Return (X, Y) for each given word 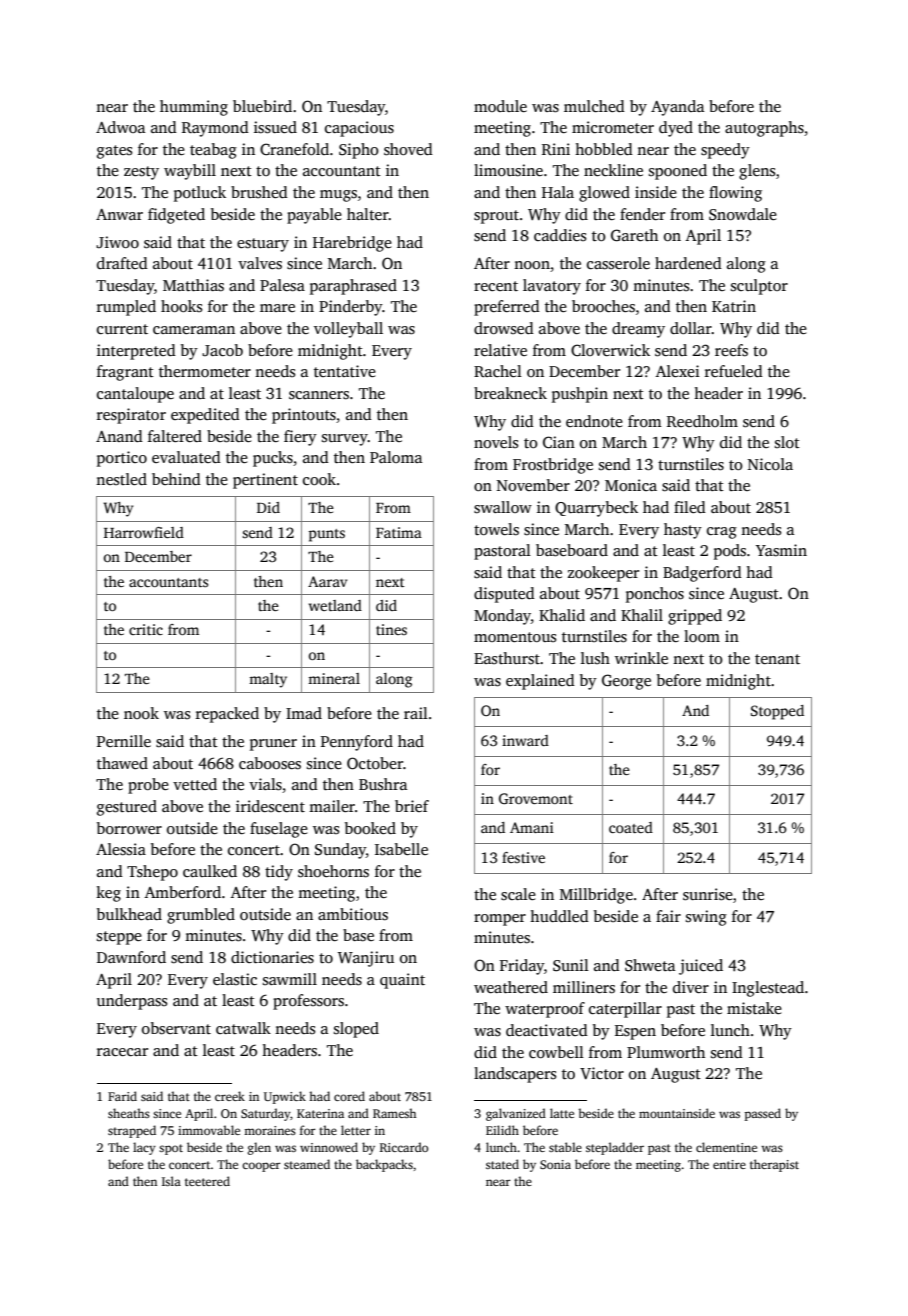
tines (391, 629)
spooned (678, 172)
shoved (408, 149)
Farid (122, 1096)
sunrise (708, 894)
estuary (263, 245)
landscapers (515, 1075)
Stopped (777, 712)
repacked (227, 715)
